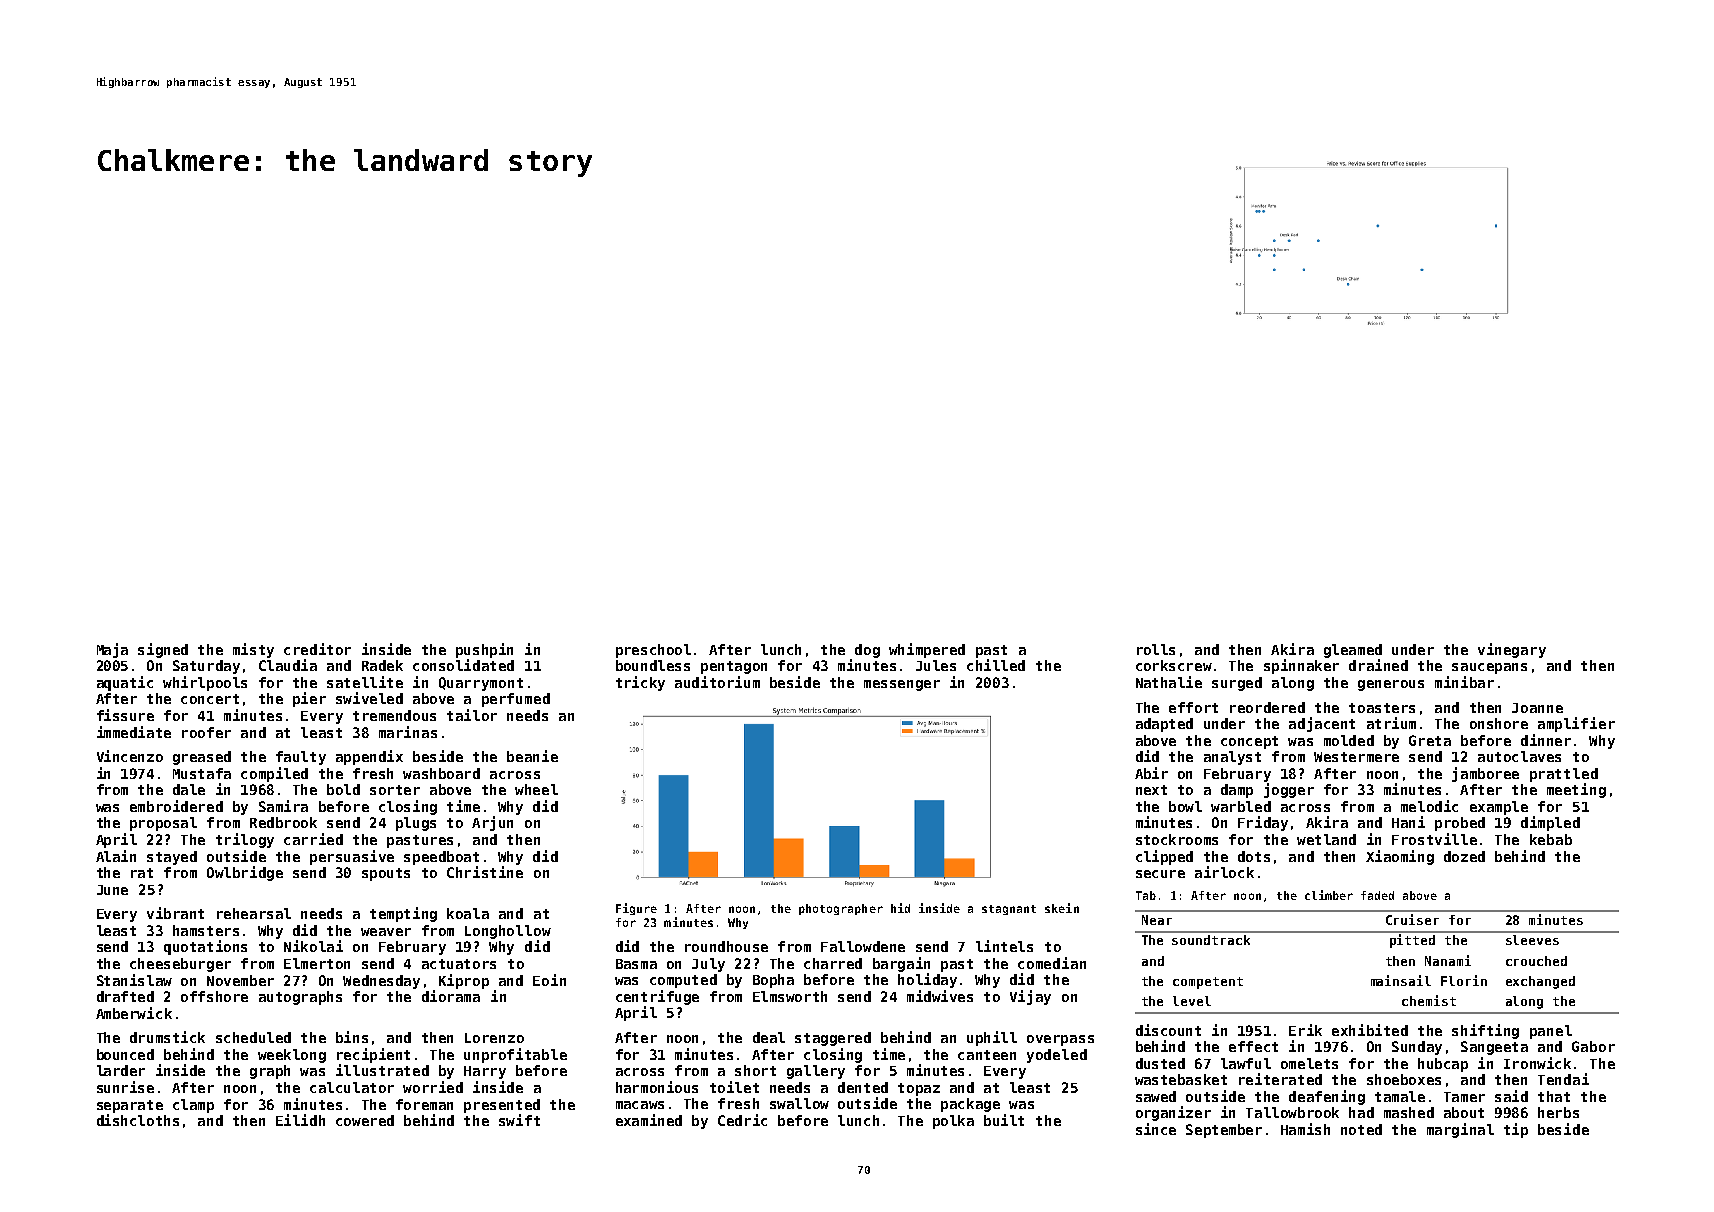 The image size is (1714, 1212). What do you see at coordinates (927, 980) in the screenshot?
I see `holiday` at bounding box center [927, 980].
